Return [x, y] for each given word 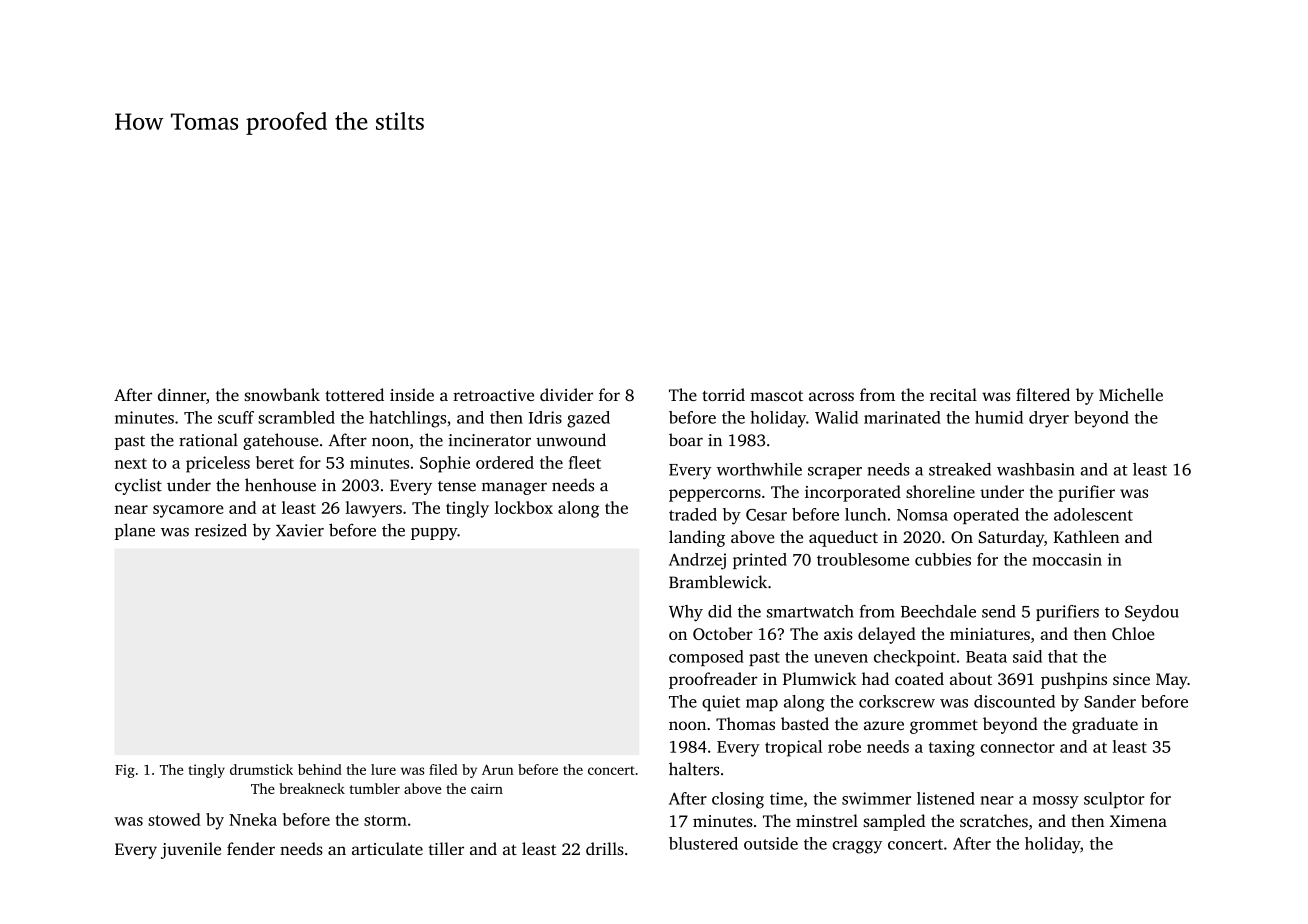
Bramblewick [718, 582]
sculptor [1114, 800]
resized [221, 530]
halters [694, 769]
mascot [776, 396]
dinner [182, 394]
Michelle [1131, 394]
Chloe [1133, 633]
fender [251, 848]
